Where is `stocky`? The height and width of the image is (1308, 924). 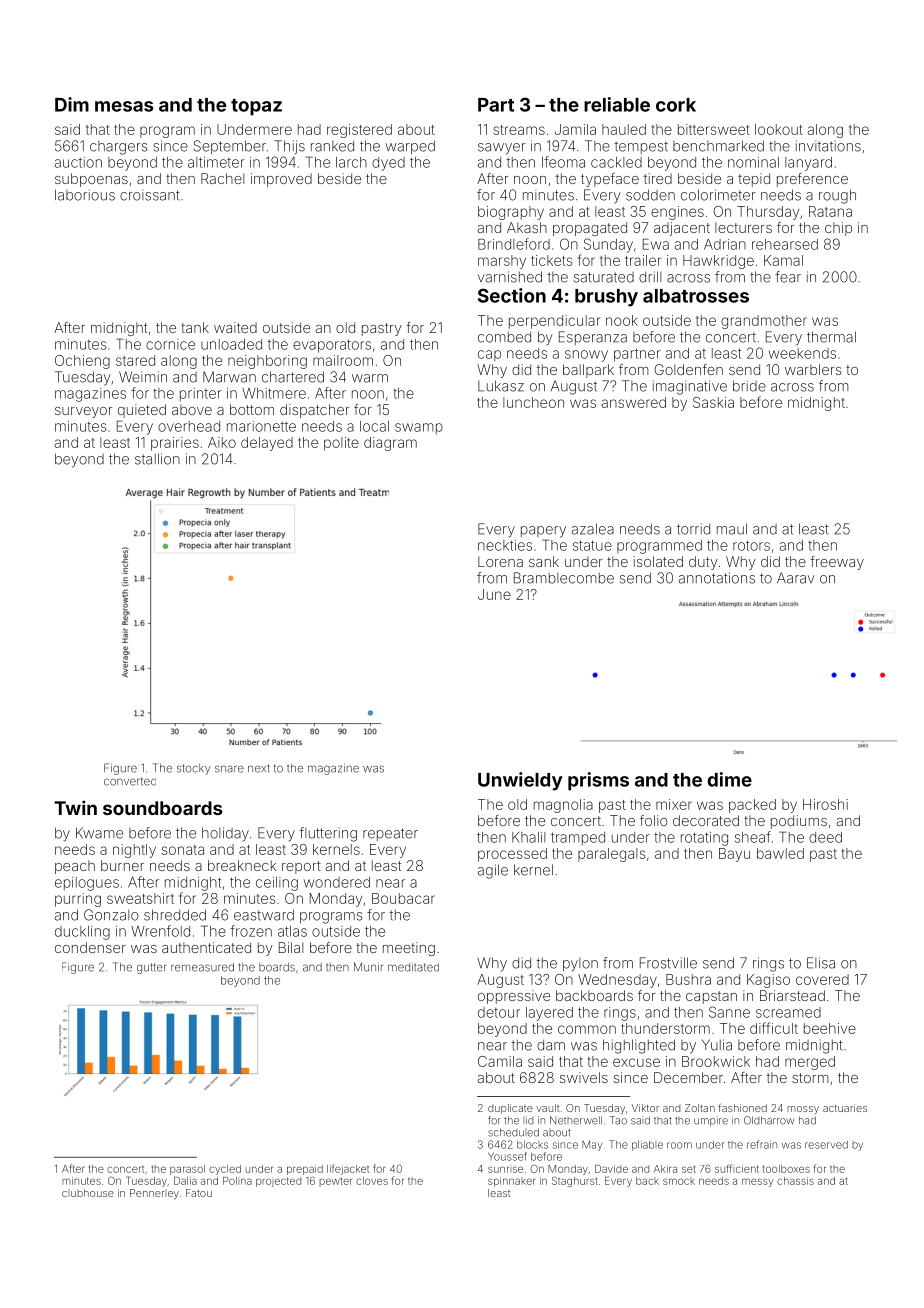 stocky is located at coordinates (193, 769).
